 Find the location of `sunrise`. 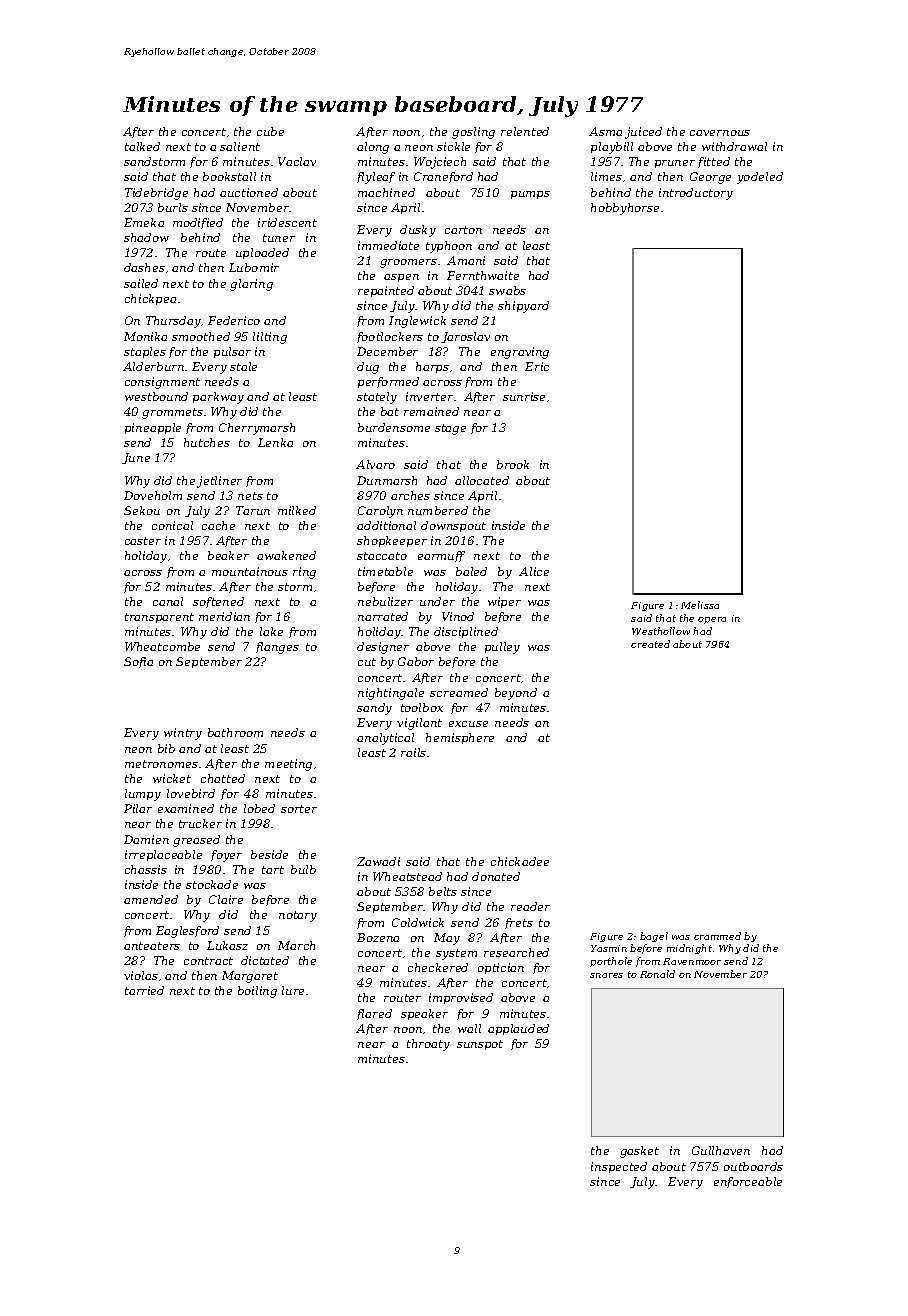

sunrise is located at coordinates (524, 396).
